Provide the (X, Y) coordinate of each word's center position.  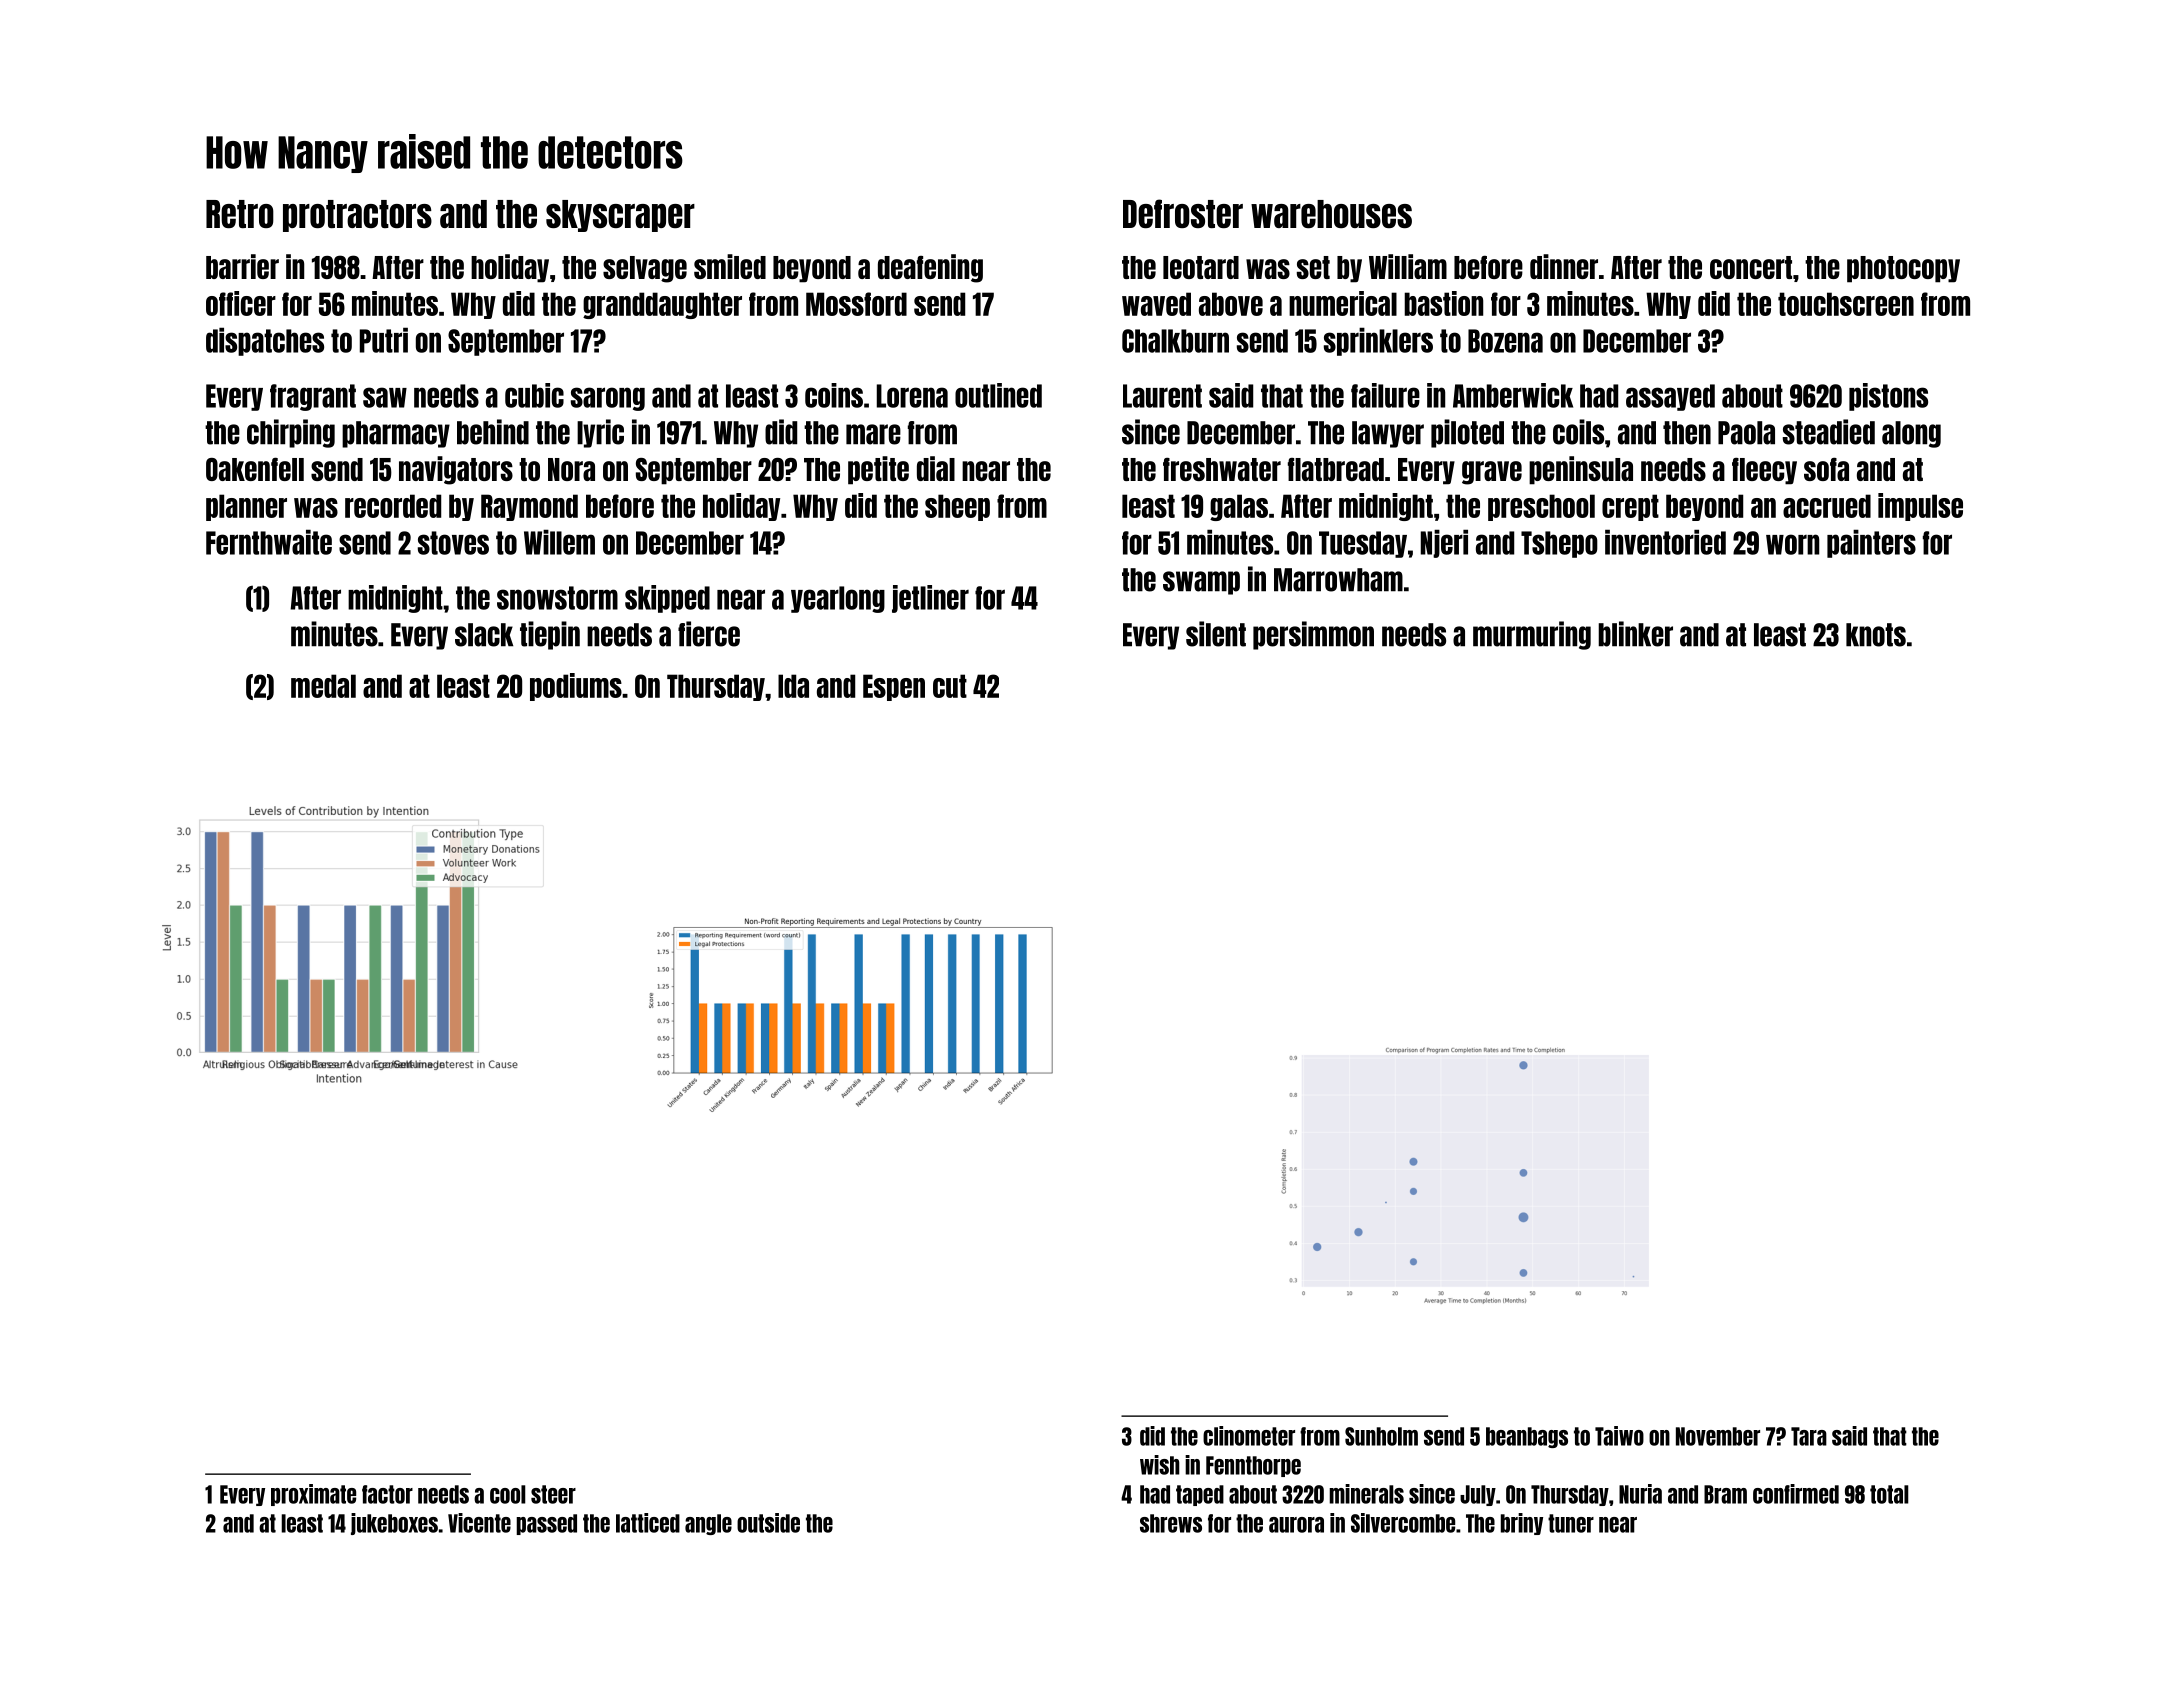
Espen (894, 687)
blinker (1635, 634)
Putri (384, 340)
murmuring (1532, 635)
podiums (576, 687)
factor (387, 1494)
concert (1751, 267)
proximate (313, 1495)
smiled (730, 266)
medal (323, 686)
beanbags (1527, 1437)
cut (950, 686)
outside (768, 1523)
